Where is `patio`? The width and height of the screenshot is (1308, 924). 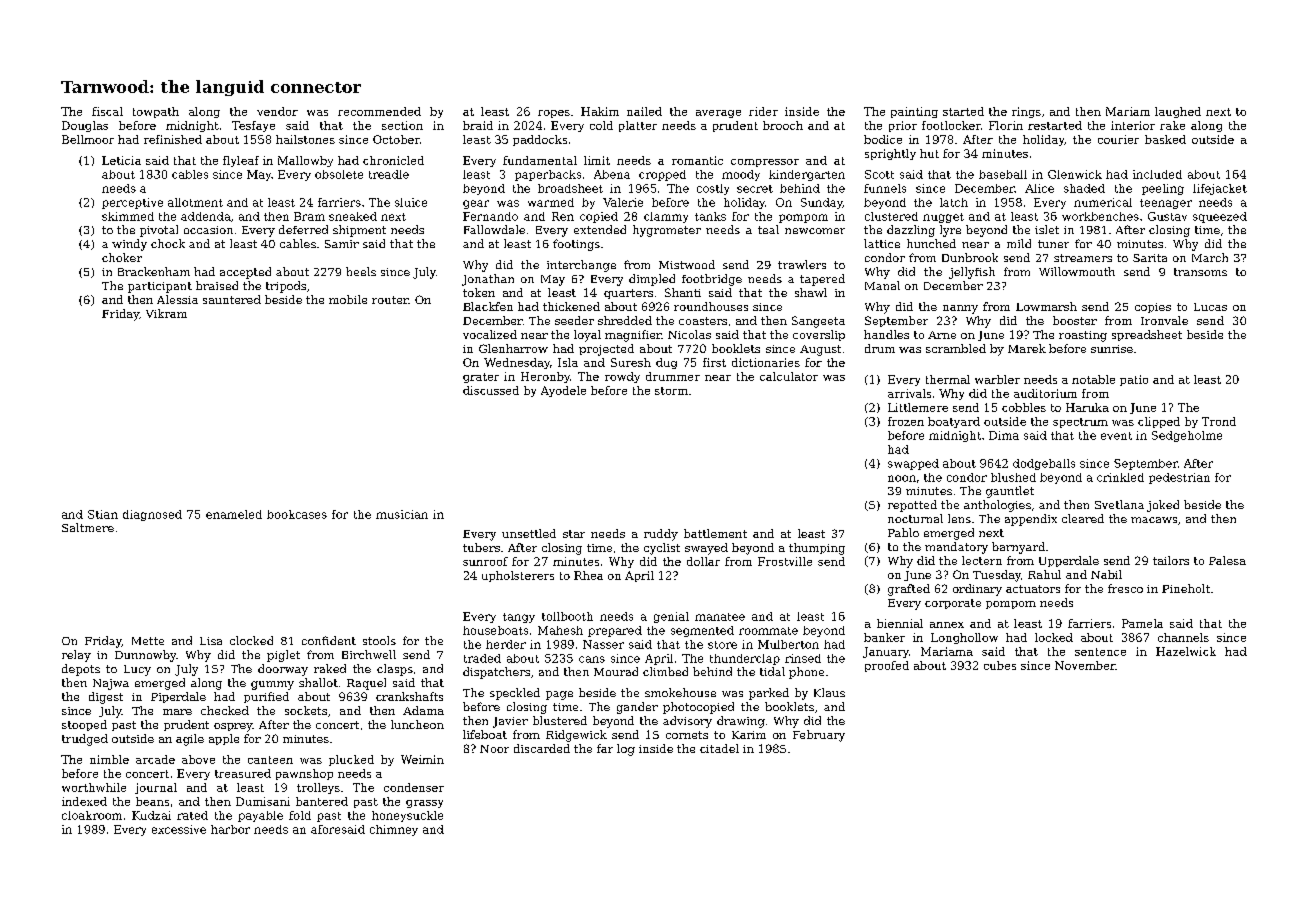
patio is located at coordinates (1134, 380).
